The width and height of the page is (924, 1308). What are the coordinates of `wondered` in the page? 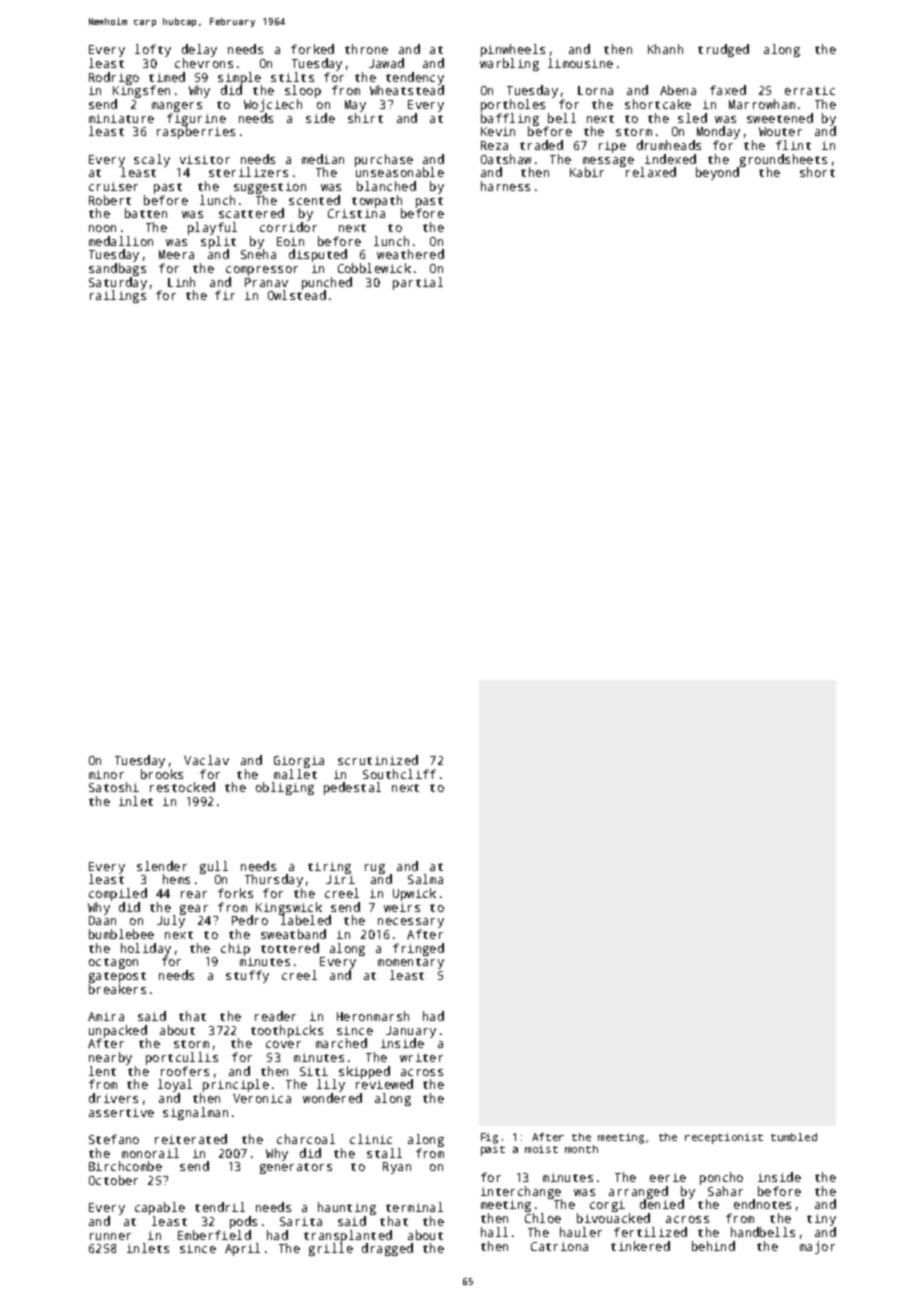 It's located at (332, 1098).
